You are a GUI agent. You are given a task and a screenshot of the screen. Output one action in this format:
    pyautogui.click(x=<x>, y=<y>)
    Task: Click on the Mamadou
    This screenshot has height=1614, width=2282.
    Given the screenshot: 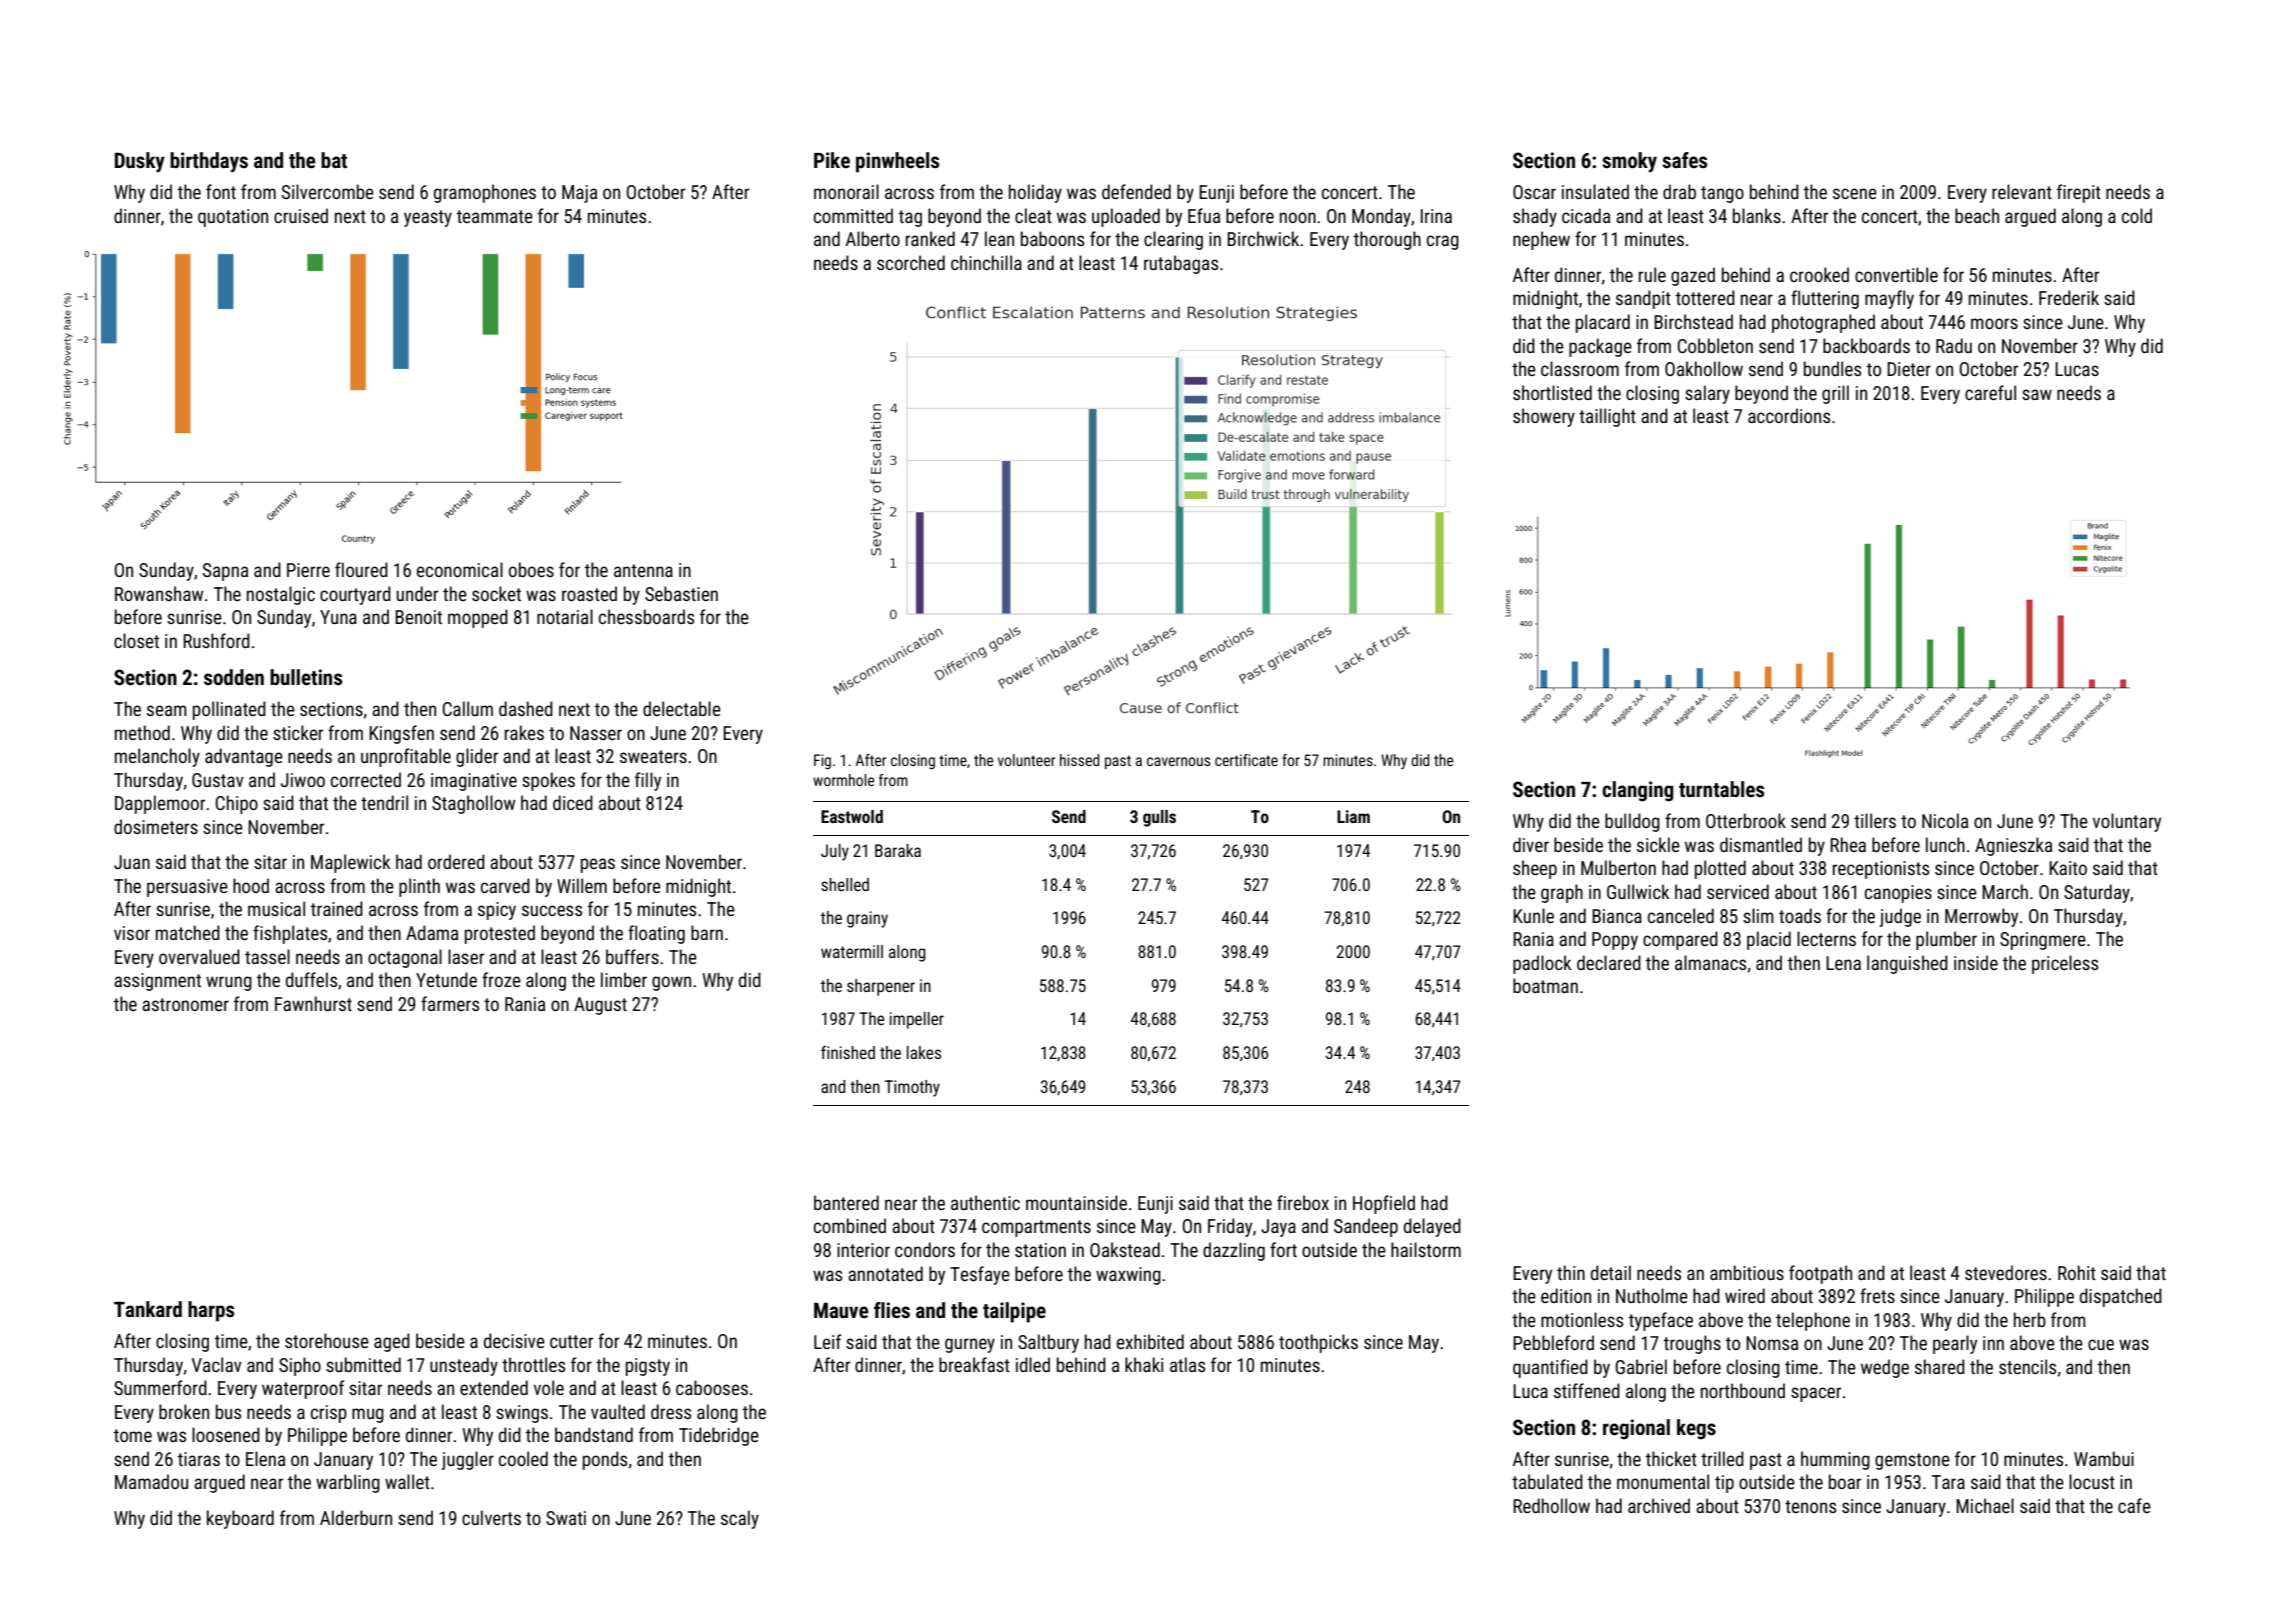 What is the action you would take?
    pyautogui.click(x=151, y=1481)
